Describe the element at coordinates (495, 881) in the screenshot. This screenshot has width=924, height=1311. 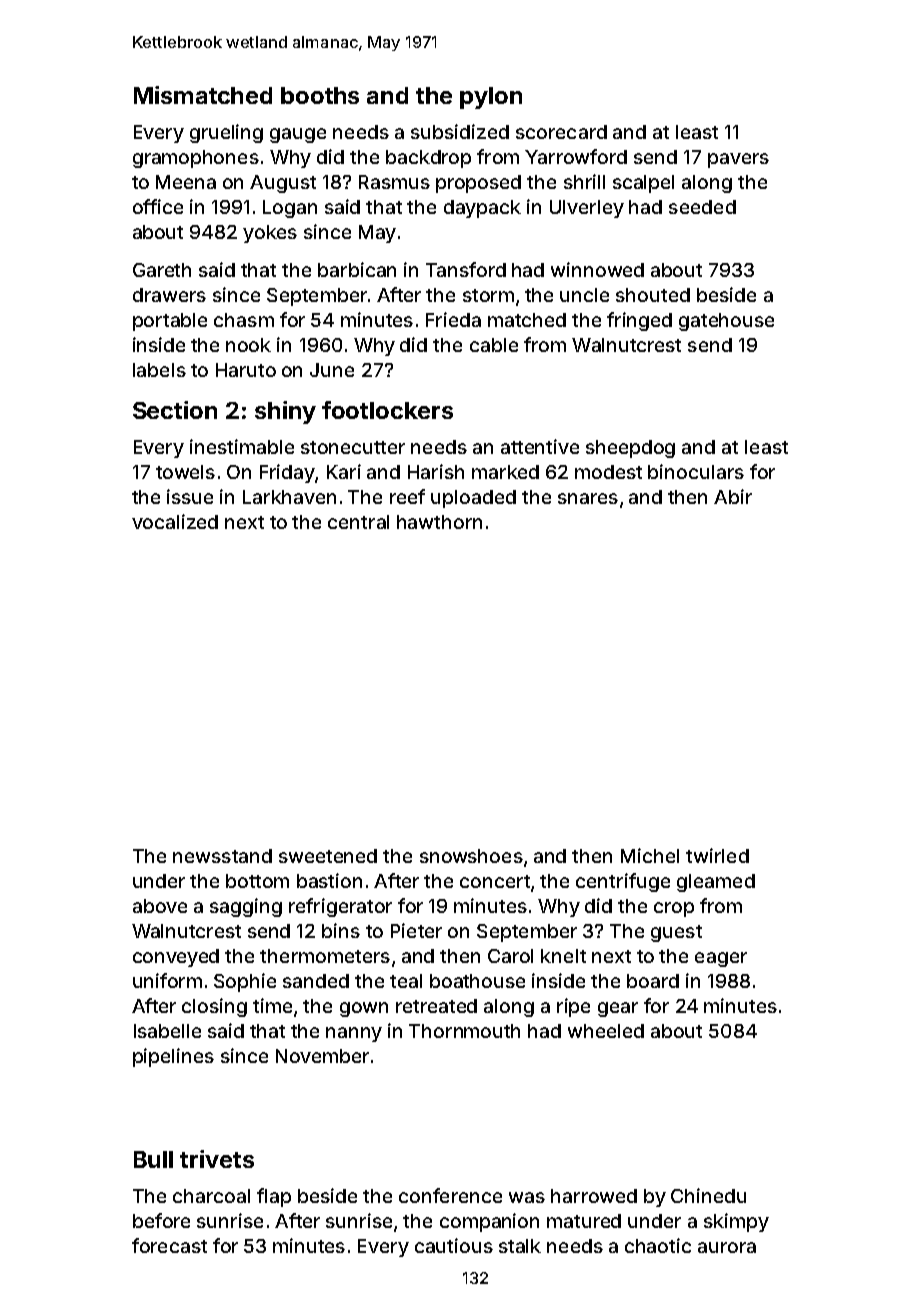
I see `concert` at that location.
